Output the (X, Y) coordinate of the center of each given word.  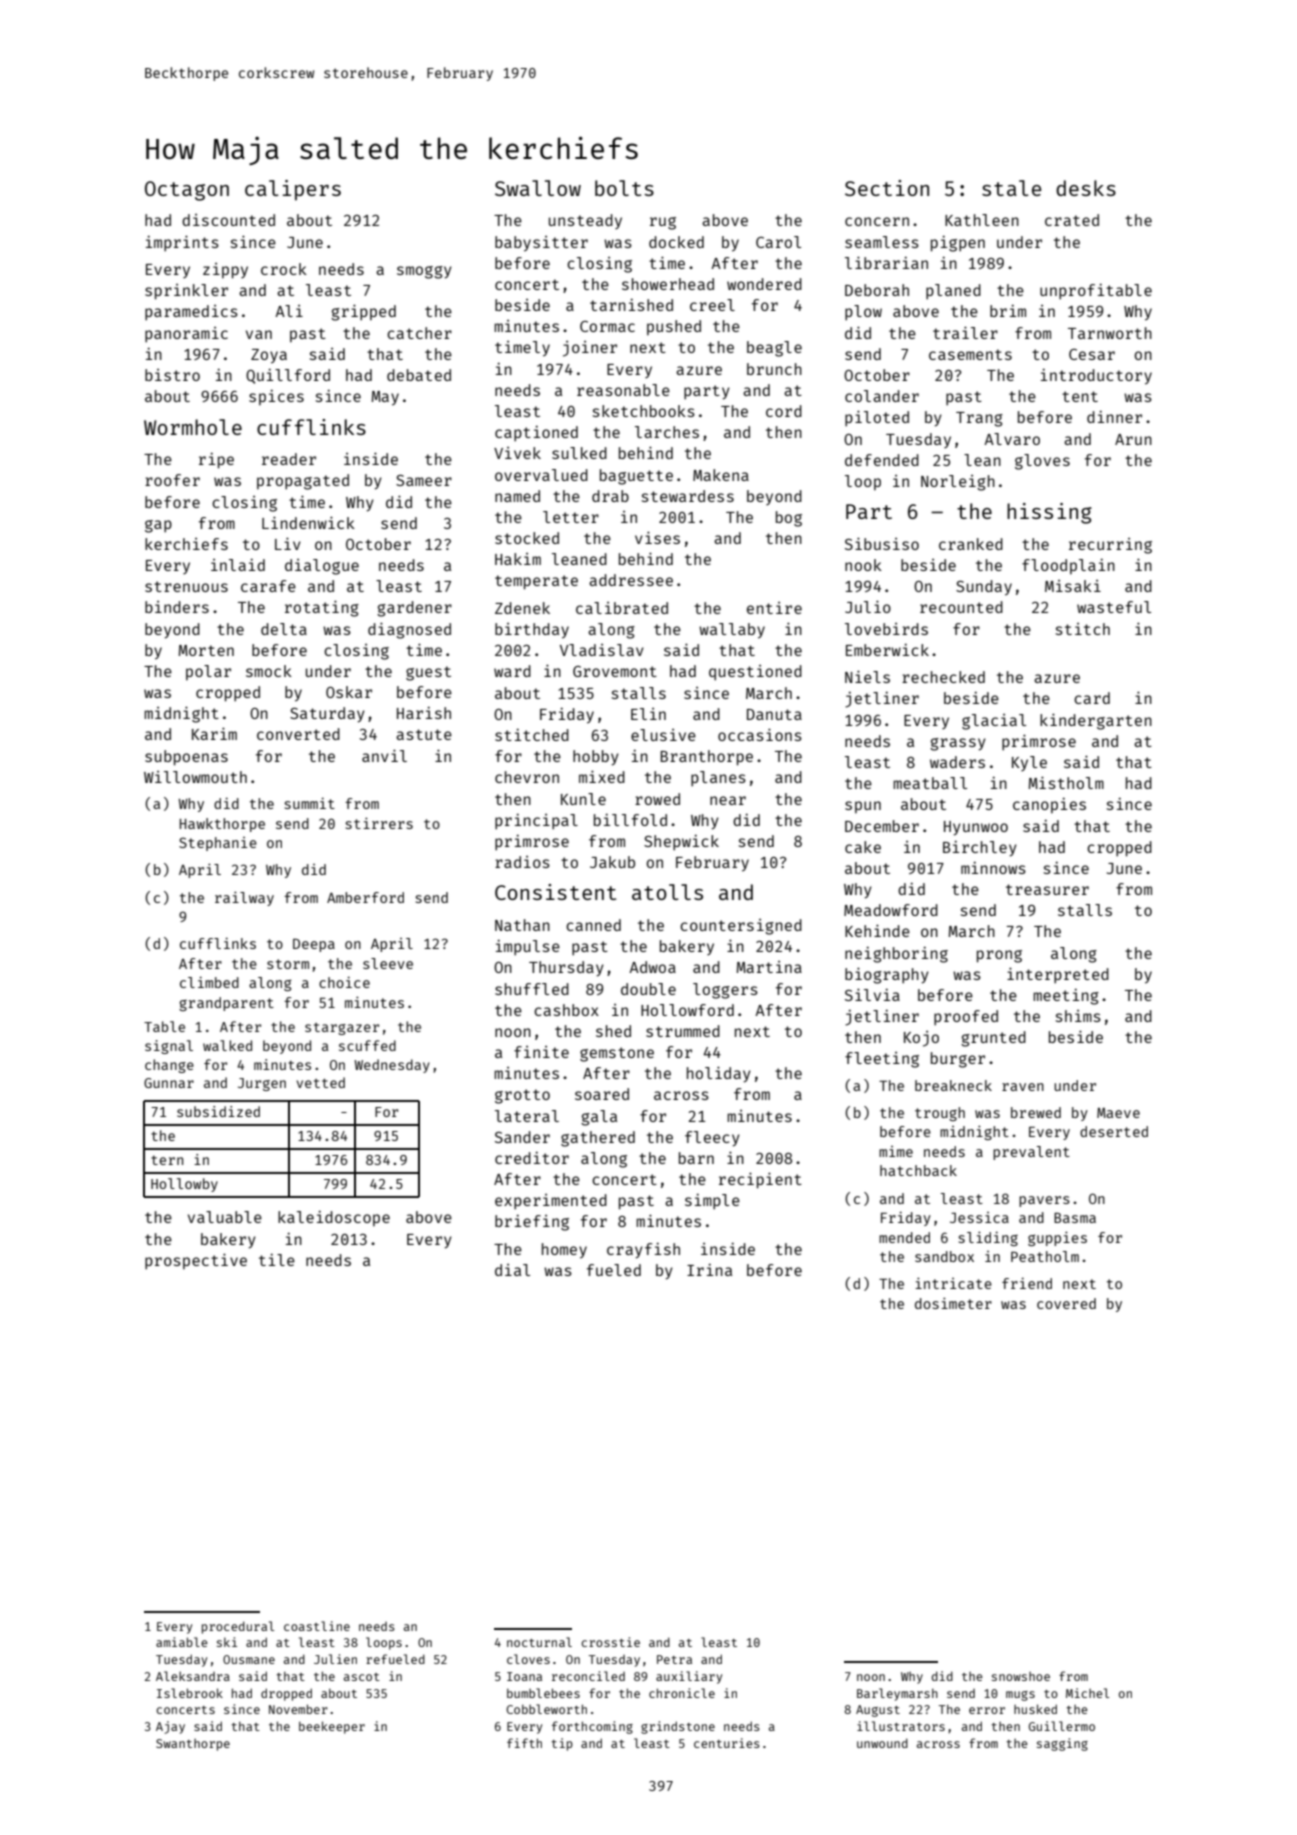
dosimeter (953, 1303)
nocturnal (539, 1642)
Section (887, 188)
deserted (1114, 1131)
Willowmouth (195, 777)
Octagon (187, 191)
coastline (317, 1626)
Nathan (522, 925)
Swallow (538, 188)
